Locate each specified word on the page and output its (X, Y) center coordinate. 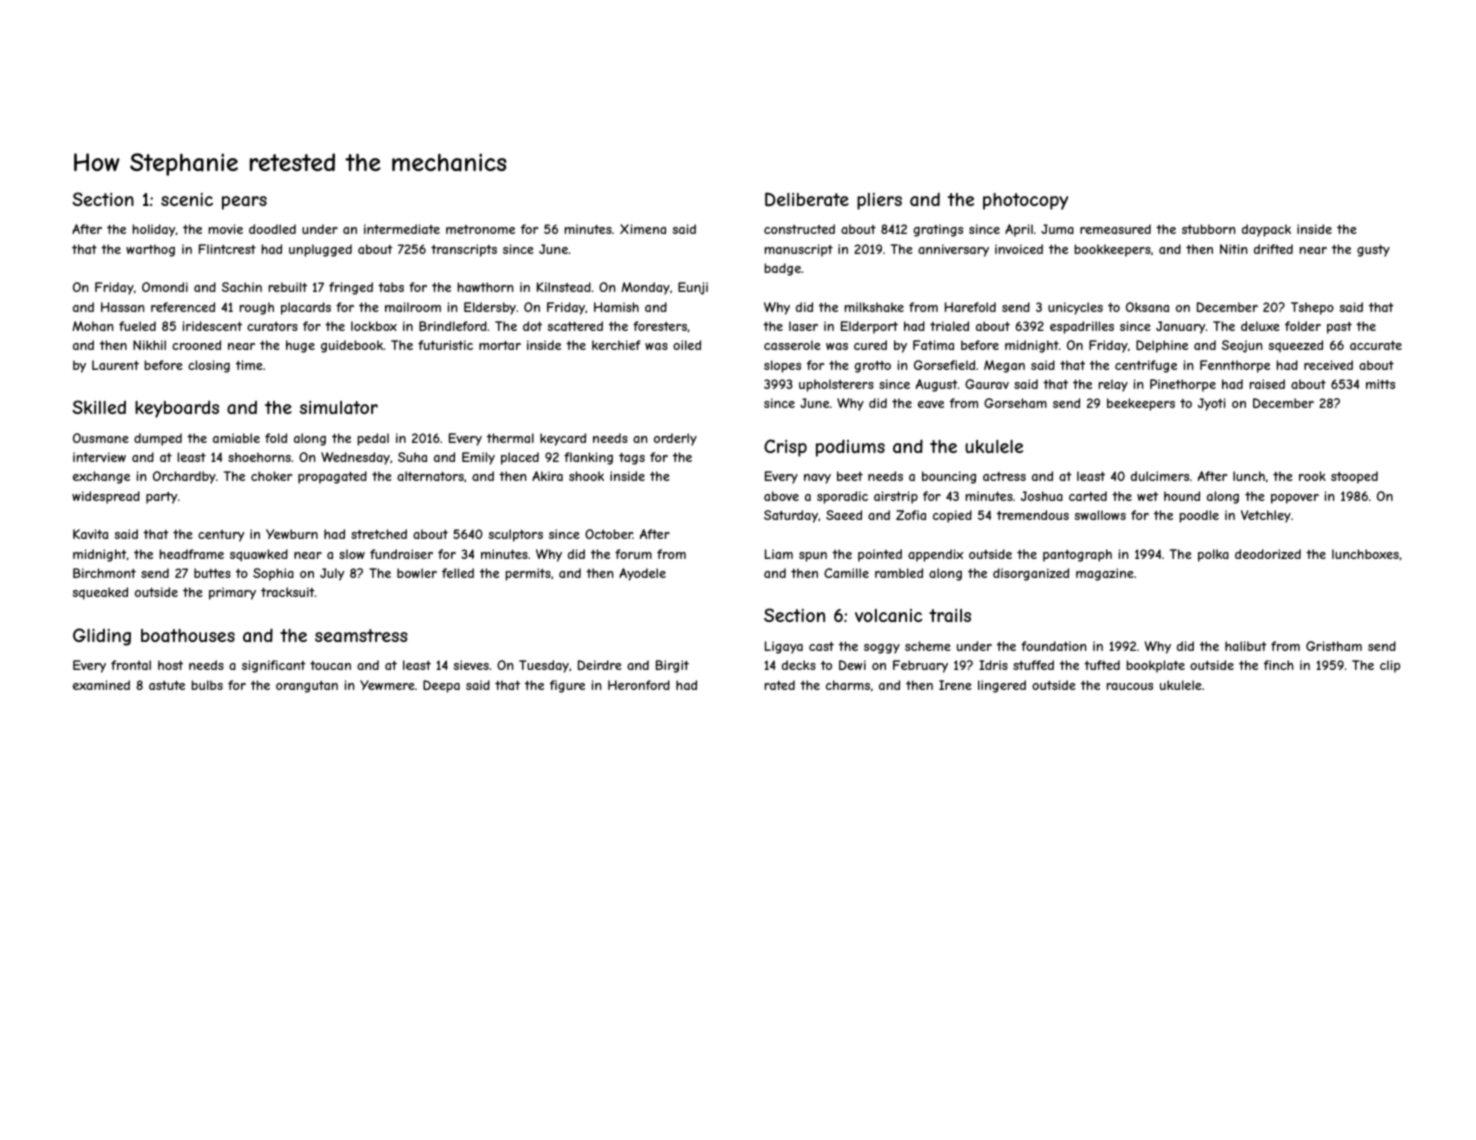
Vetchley (1266, 516)
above (781, 496)
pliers (879, 201)
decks (799, 665)
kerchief (616, 345)
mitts (1380, 384)
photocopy (1025, 201)
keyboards (177, 409)
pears (244, 203)
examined (101, 685)
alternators (430, 476)
